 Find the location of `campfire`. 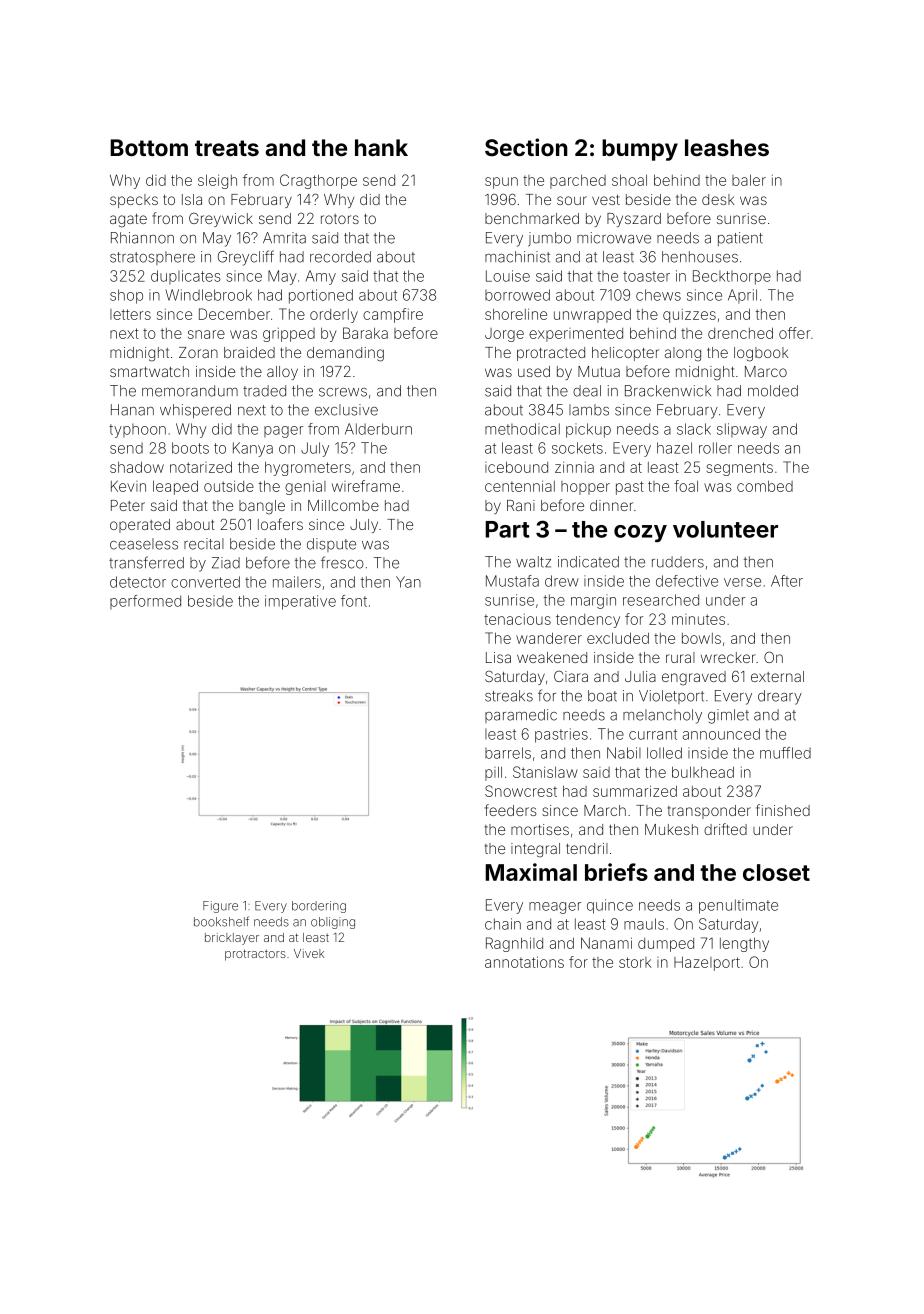

campfire is located at coordinates (393, 315).
